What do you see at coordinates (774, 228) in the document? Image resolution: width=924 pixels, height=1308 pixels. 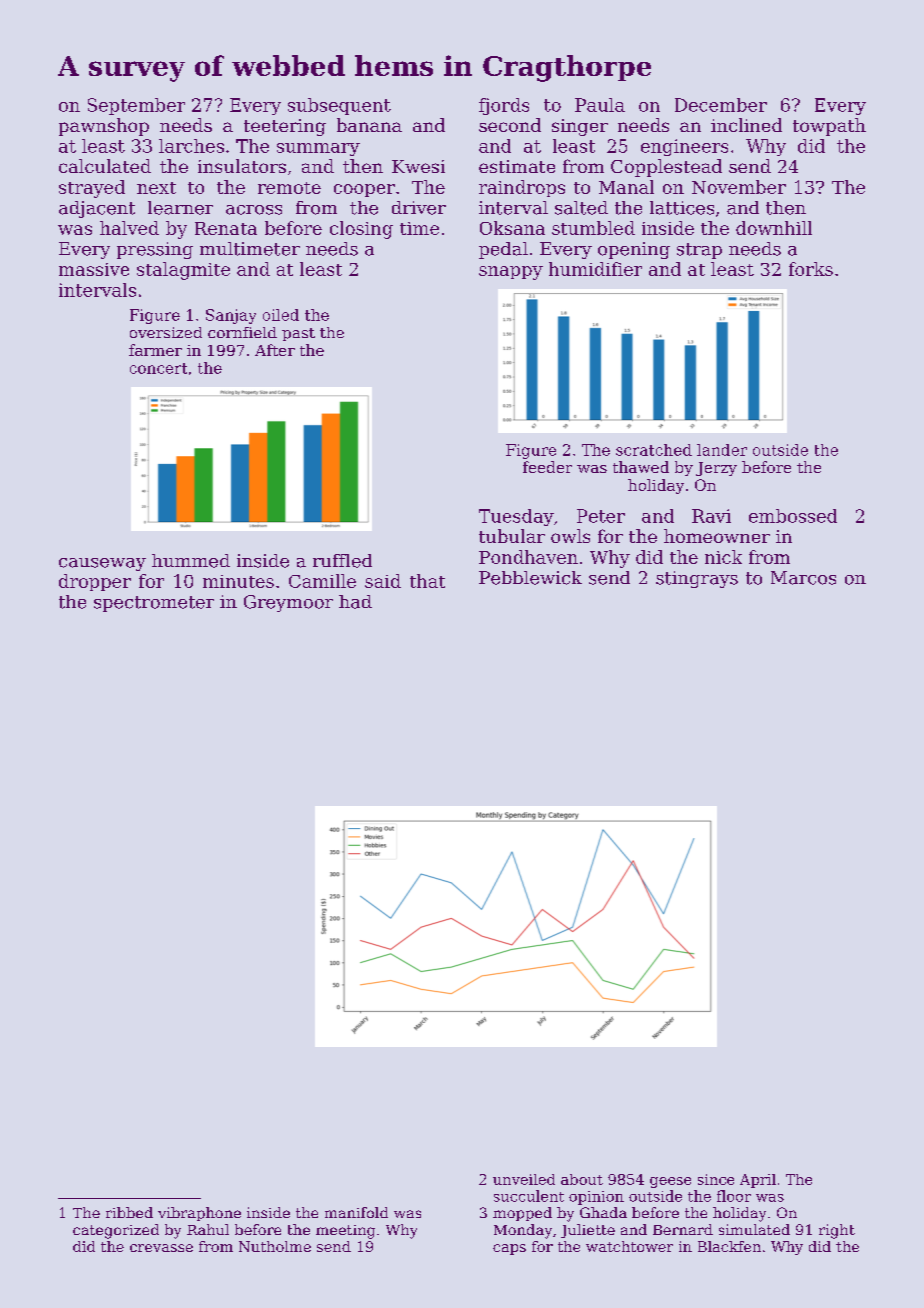 I see `downhill` at bounding box center [774, 228].
